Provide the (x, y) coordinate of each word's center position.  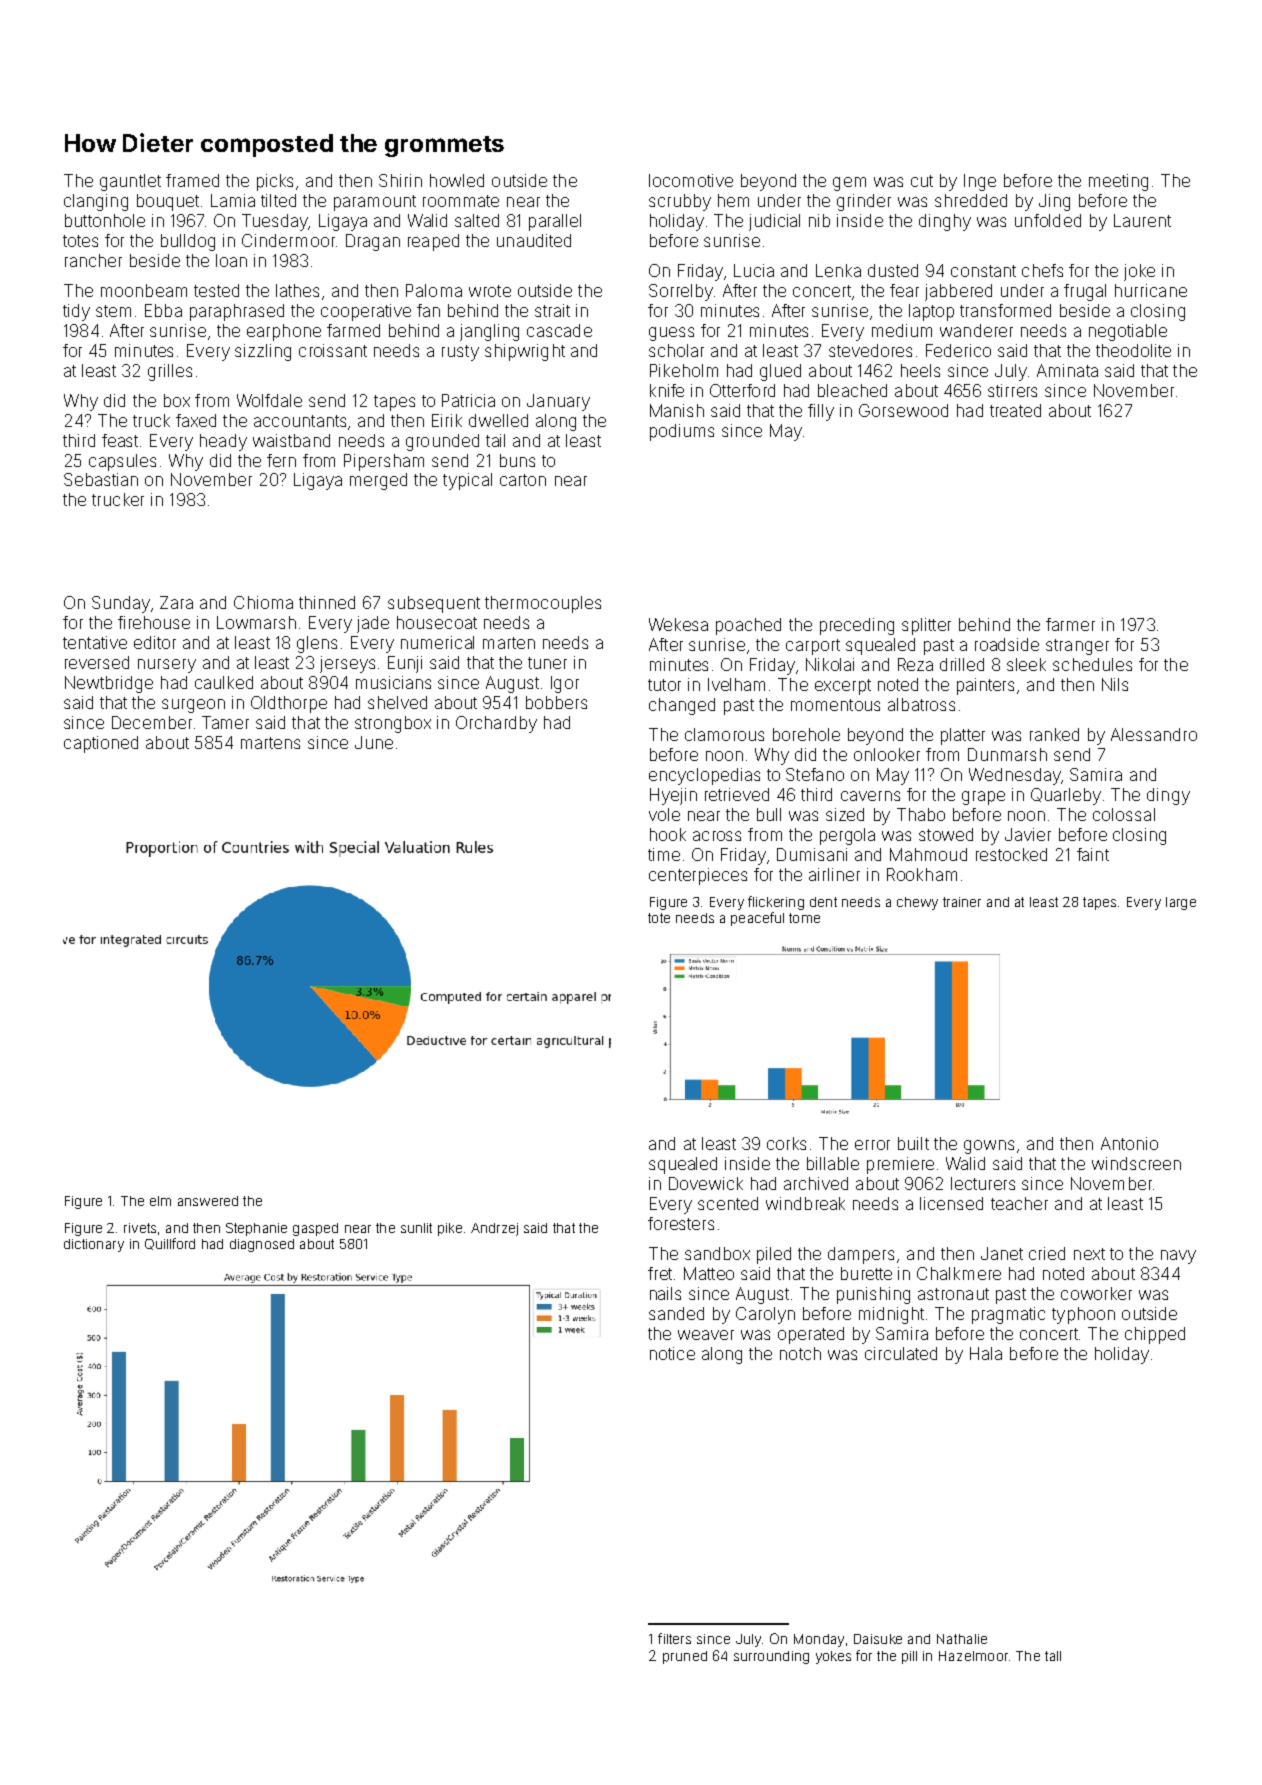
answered (208, 1201)
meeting (1118, 182)
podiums (682, 432)
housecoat (437, 622)
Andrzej (494, 1229)
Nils (1115, 684)
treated (1015, 410)
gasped (315, 1229)
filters (674, 1638)
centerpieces (698, 876)
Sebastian (101, 479)
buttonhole (105, 220)
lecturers (983, 1183)
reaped (433, 242)
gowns (989, 1147)
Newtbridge (109, 684)
